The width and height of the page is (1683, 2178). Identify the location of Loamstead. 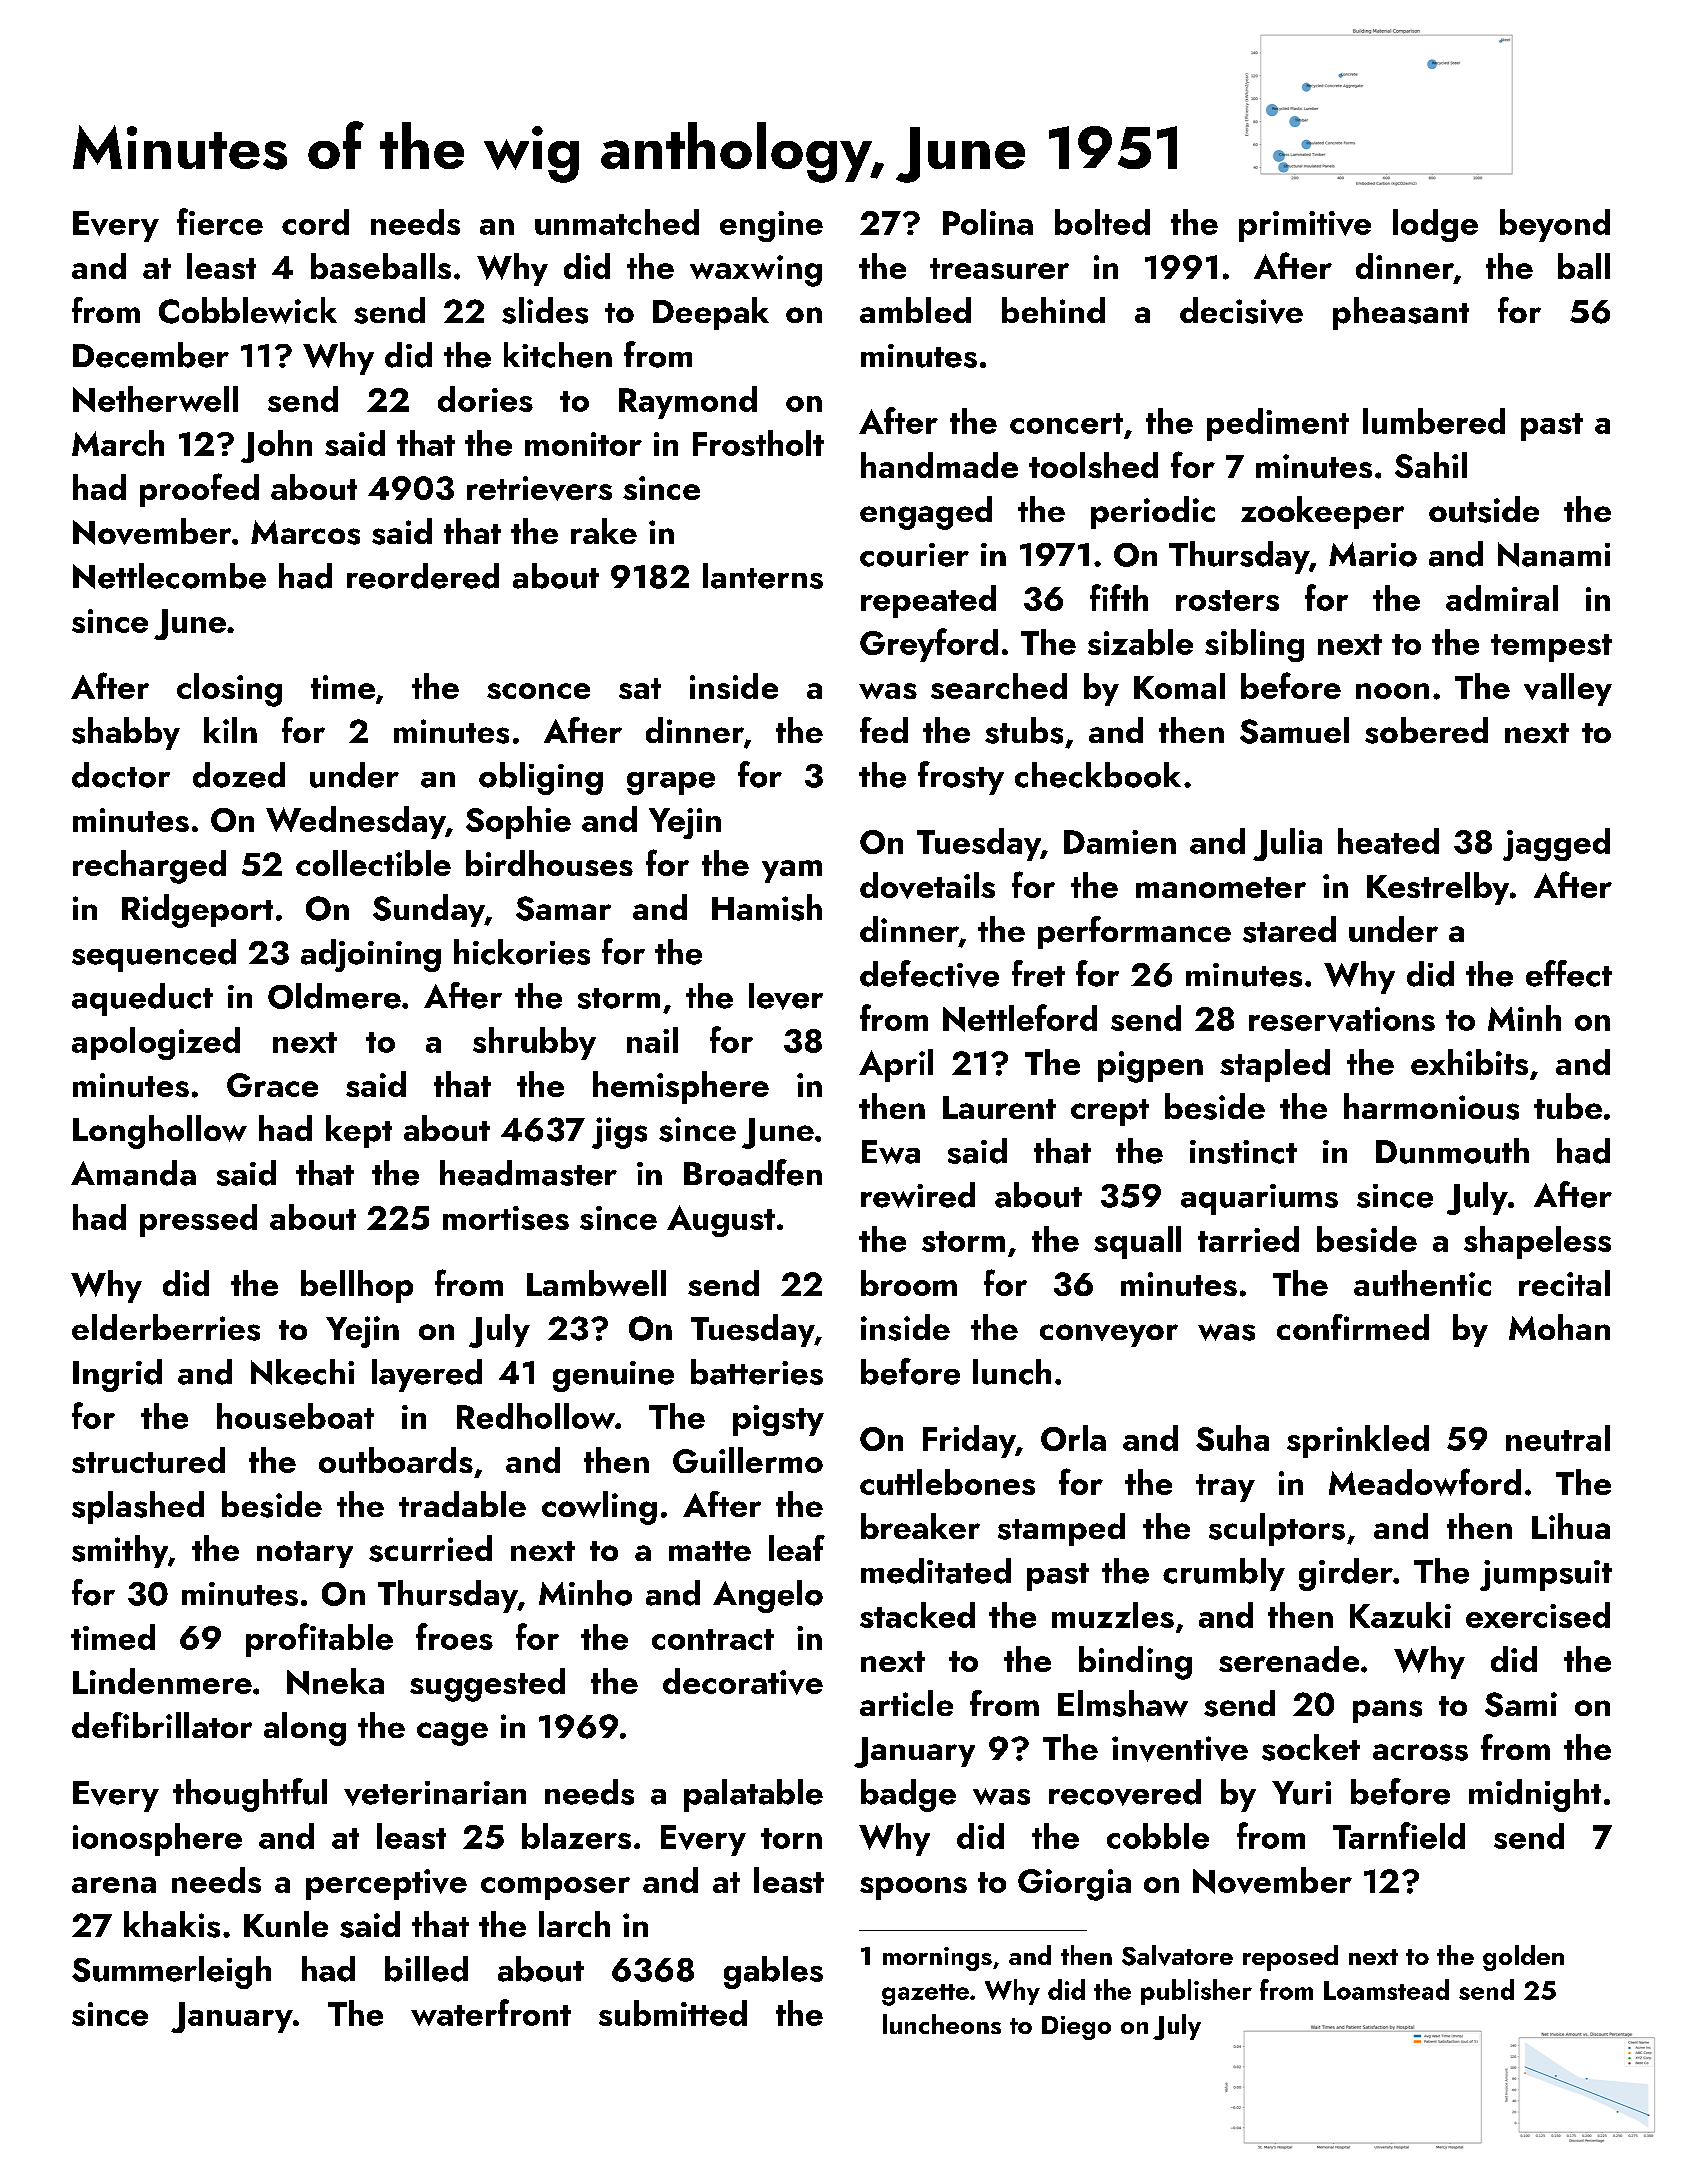
(1386, 1989).
